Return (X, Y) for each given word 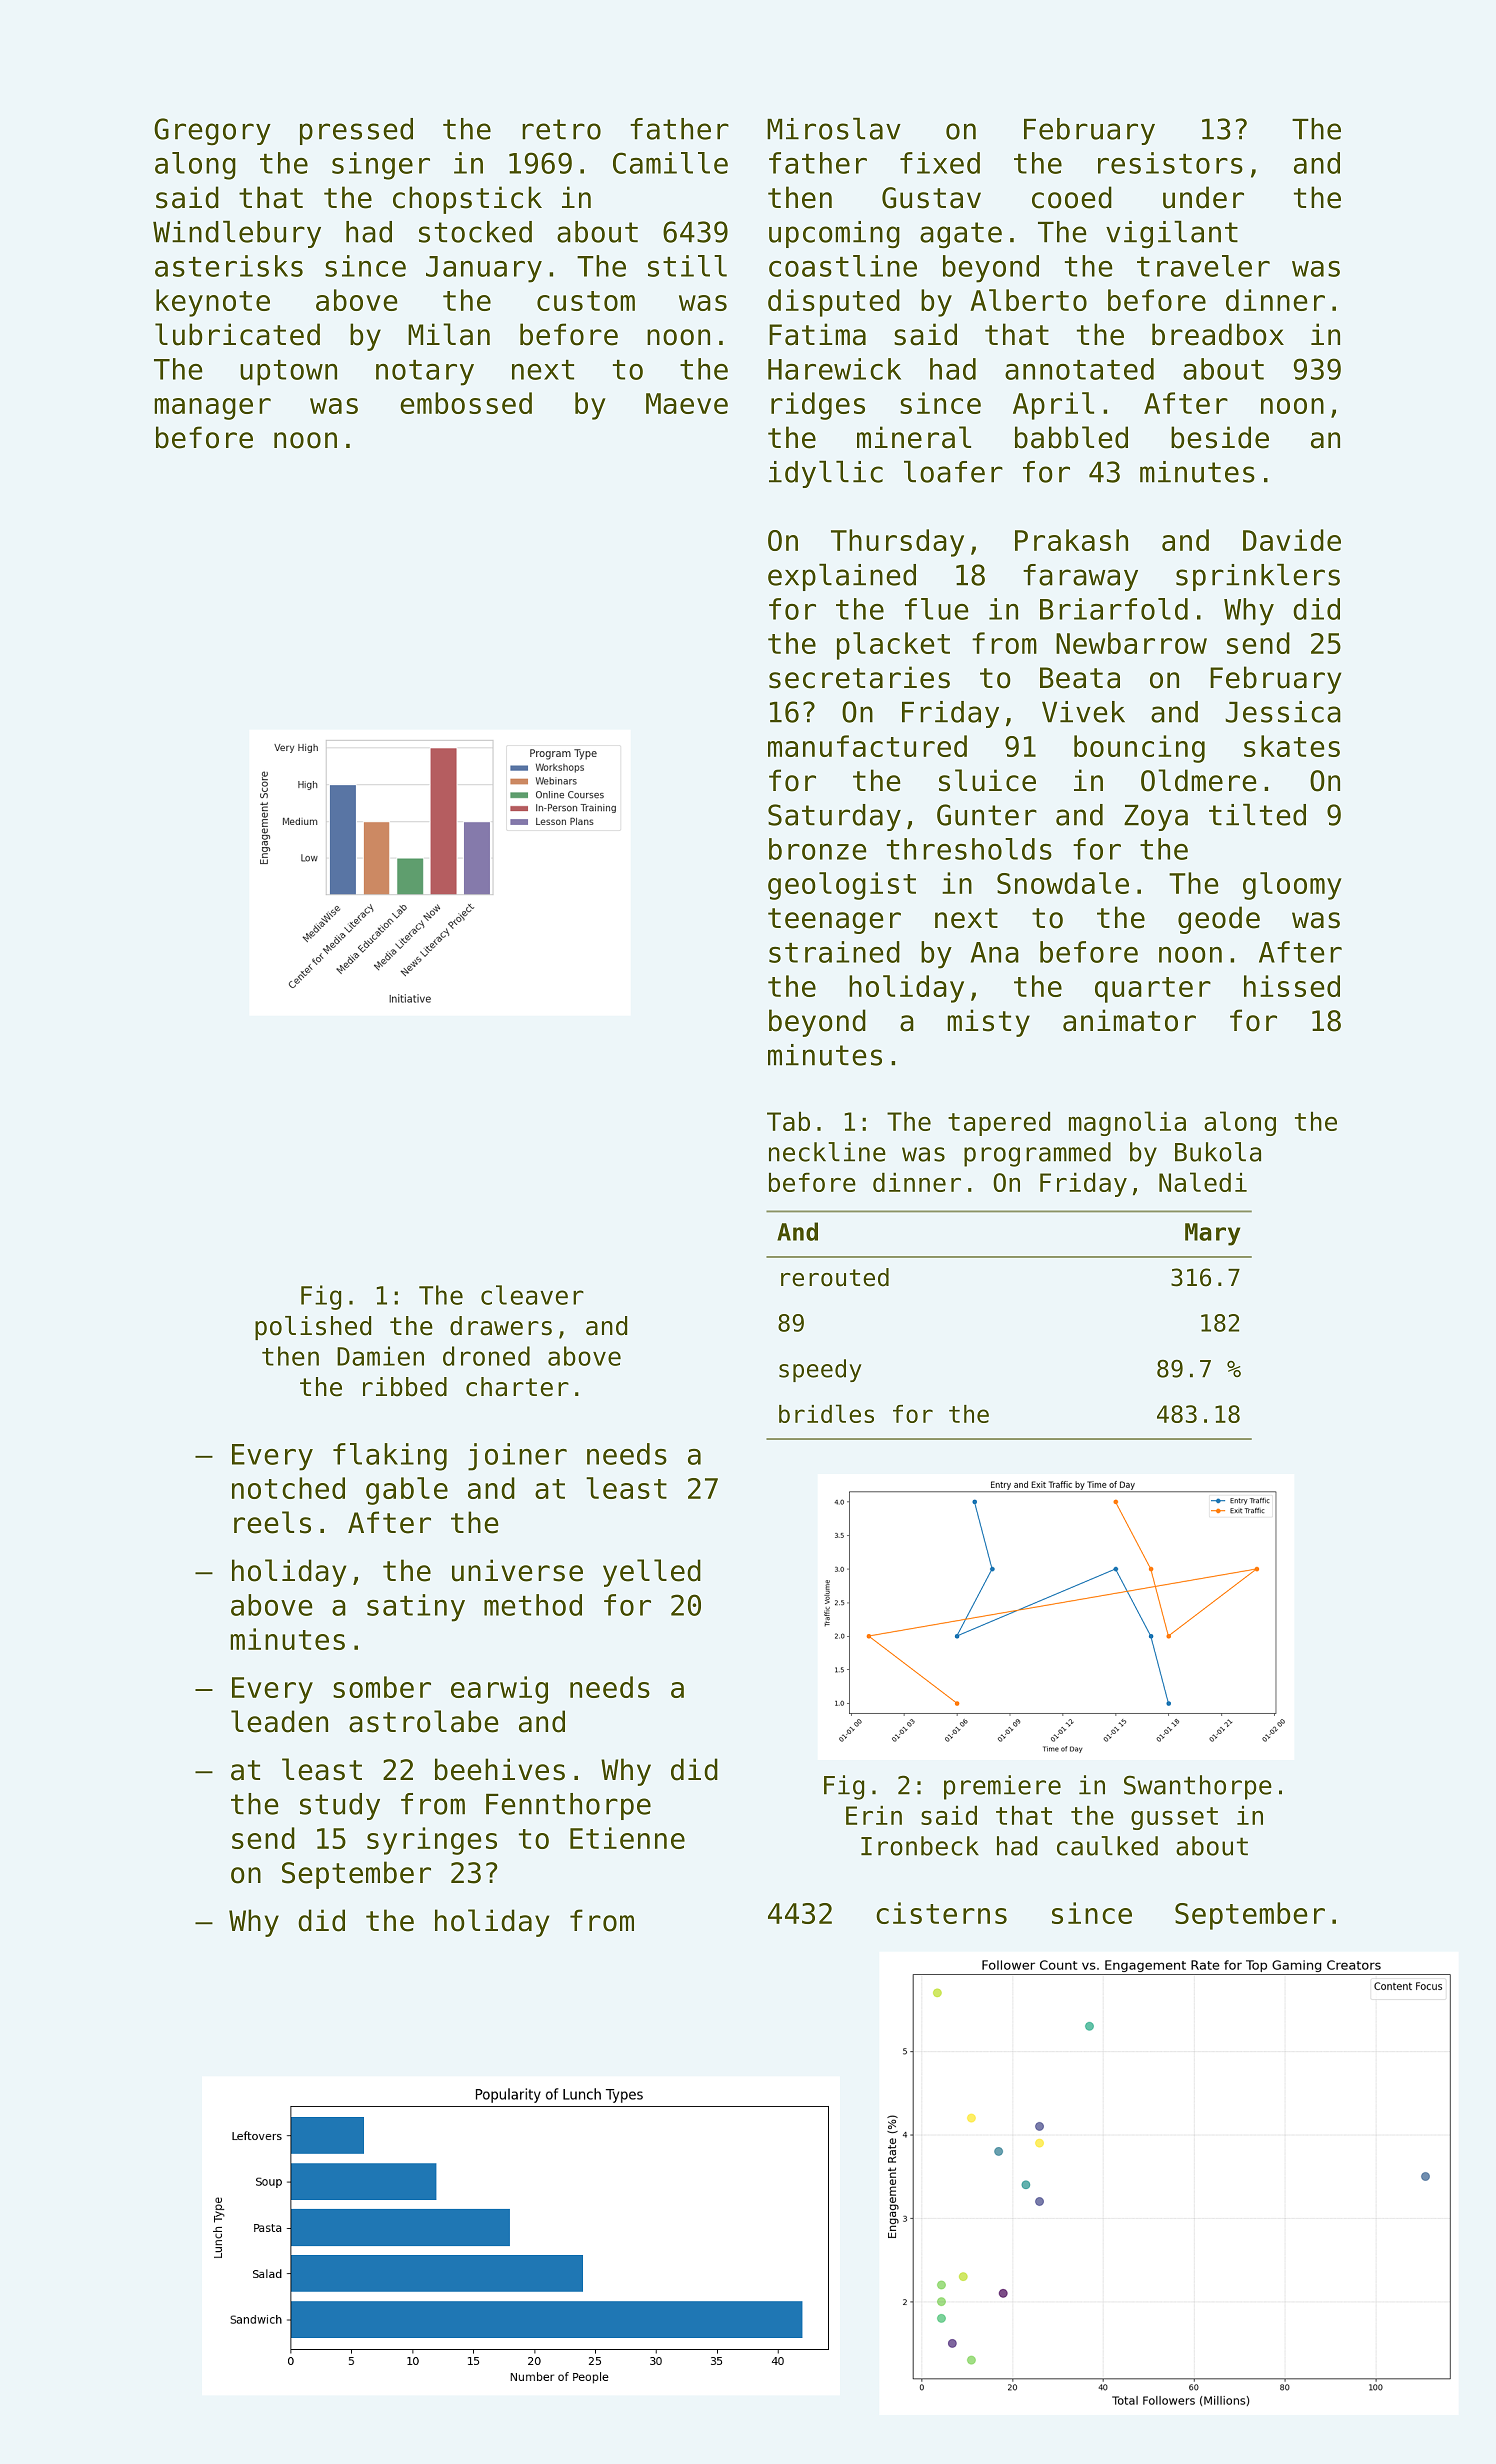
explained (842, 577)
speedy (820, 1370)
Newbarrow (1131, 643)
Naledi (1203, 1182)
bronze (818, 849)
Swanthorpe (1198, 1787)
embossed (466, 403)
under (1203, 197)
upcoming (834, 235)
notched (288, 1488)
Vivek (1083, 712)
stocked (475, 232)
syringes (432, 1841)
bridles (826, 1413)
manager (213, 409)
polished (313, 1328)
